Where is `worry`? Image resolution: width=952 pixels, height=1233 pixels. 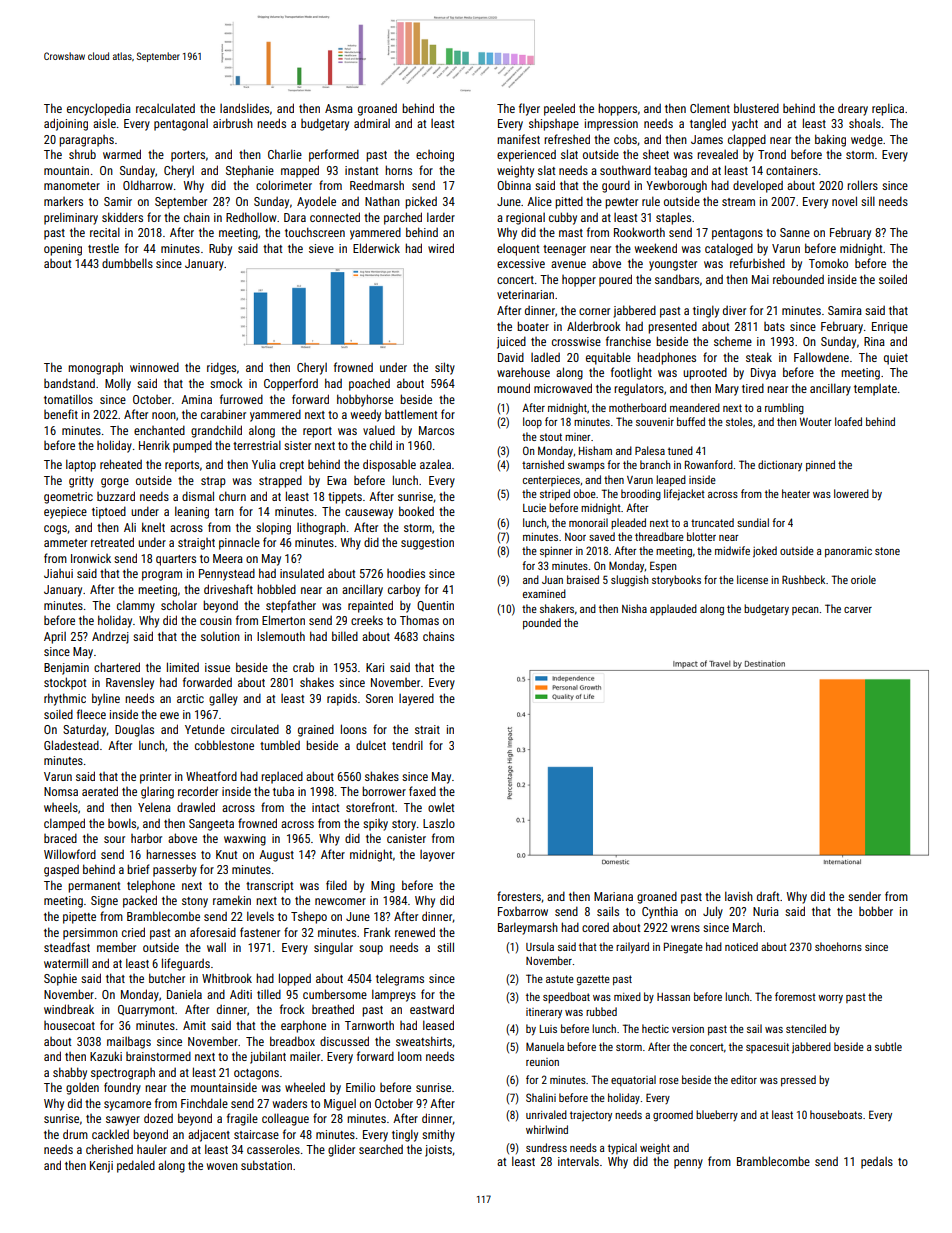
worry is located at coordinates (830, 999).
